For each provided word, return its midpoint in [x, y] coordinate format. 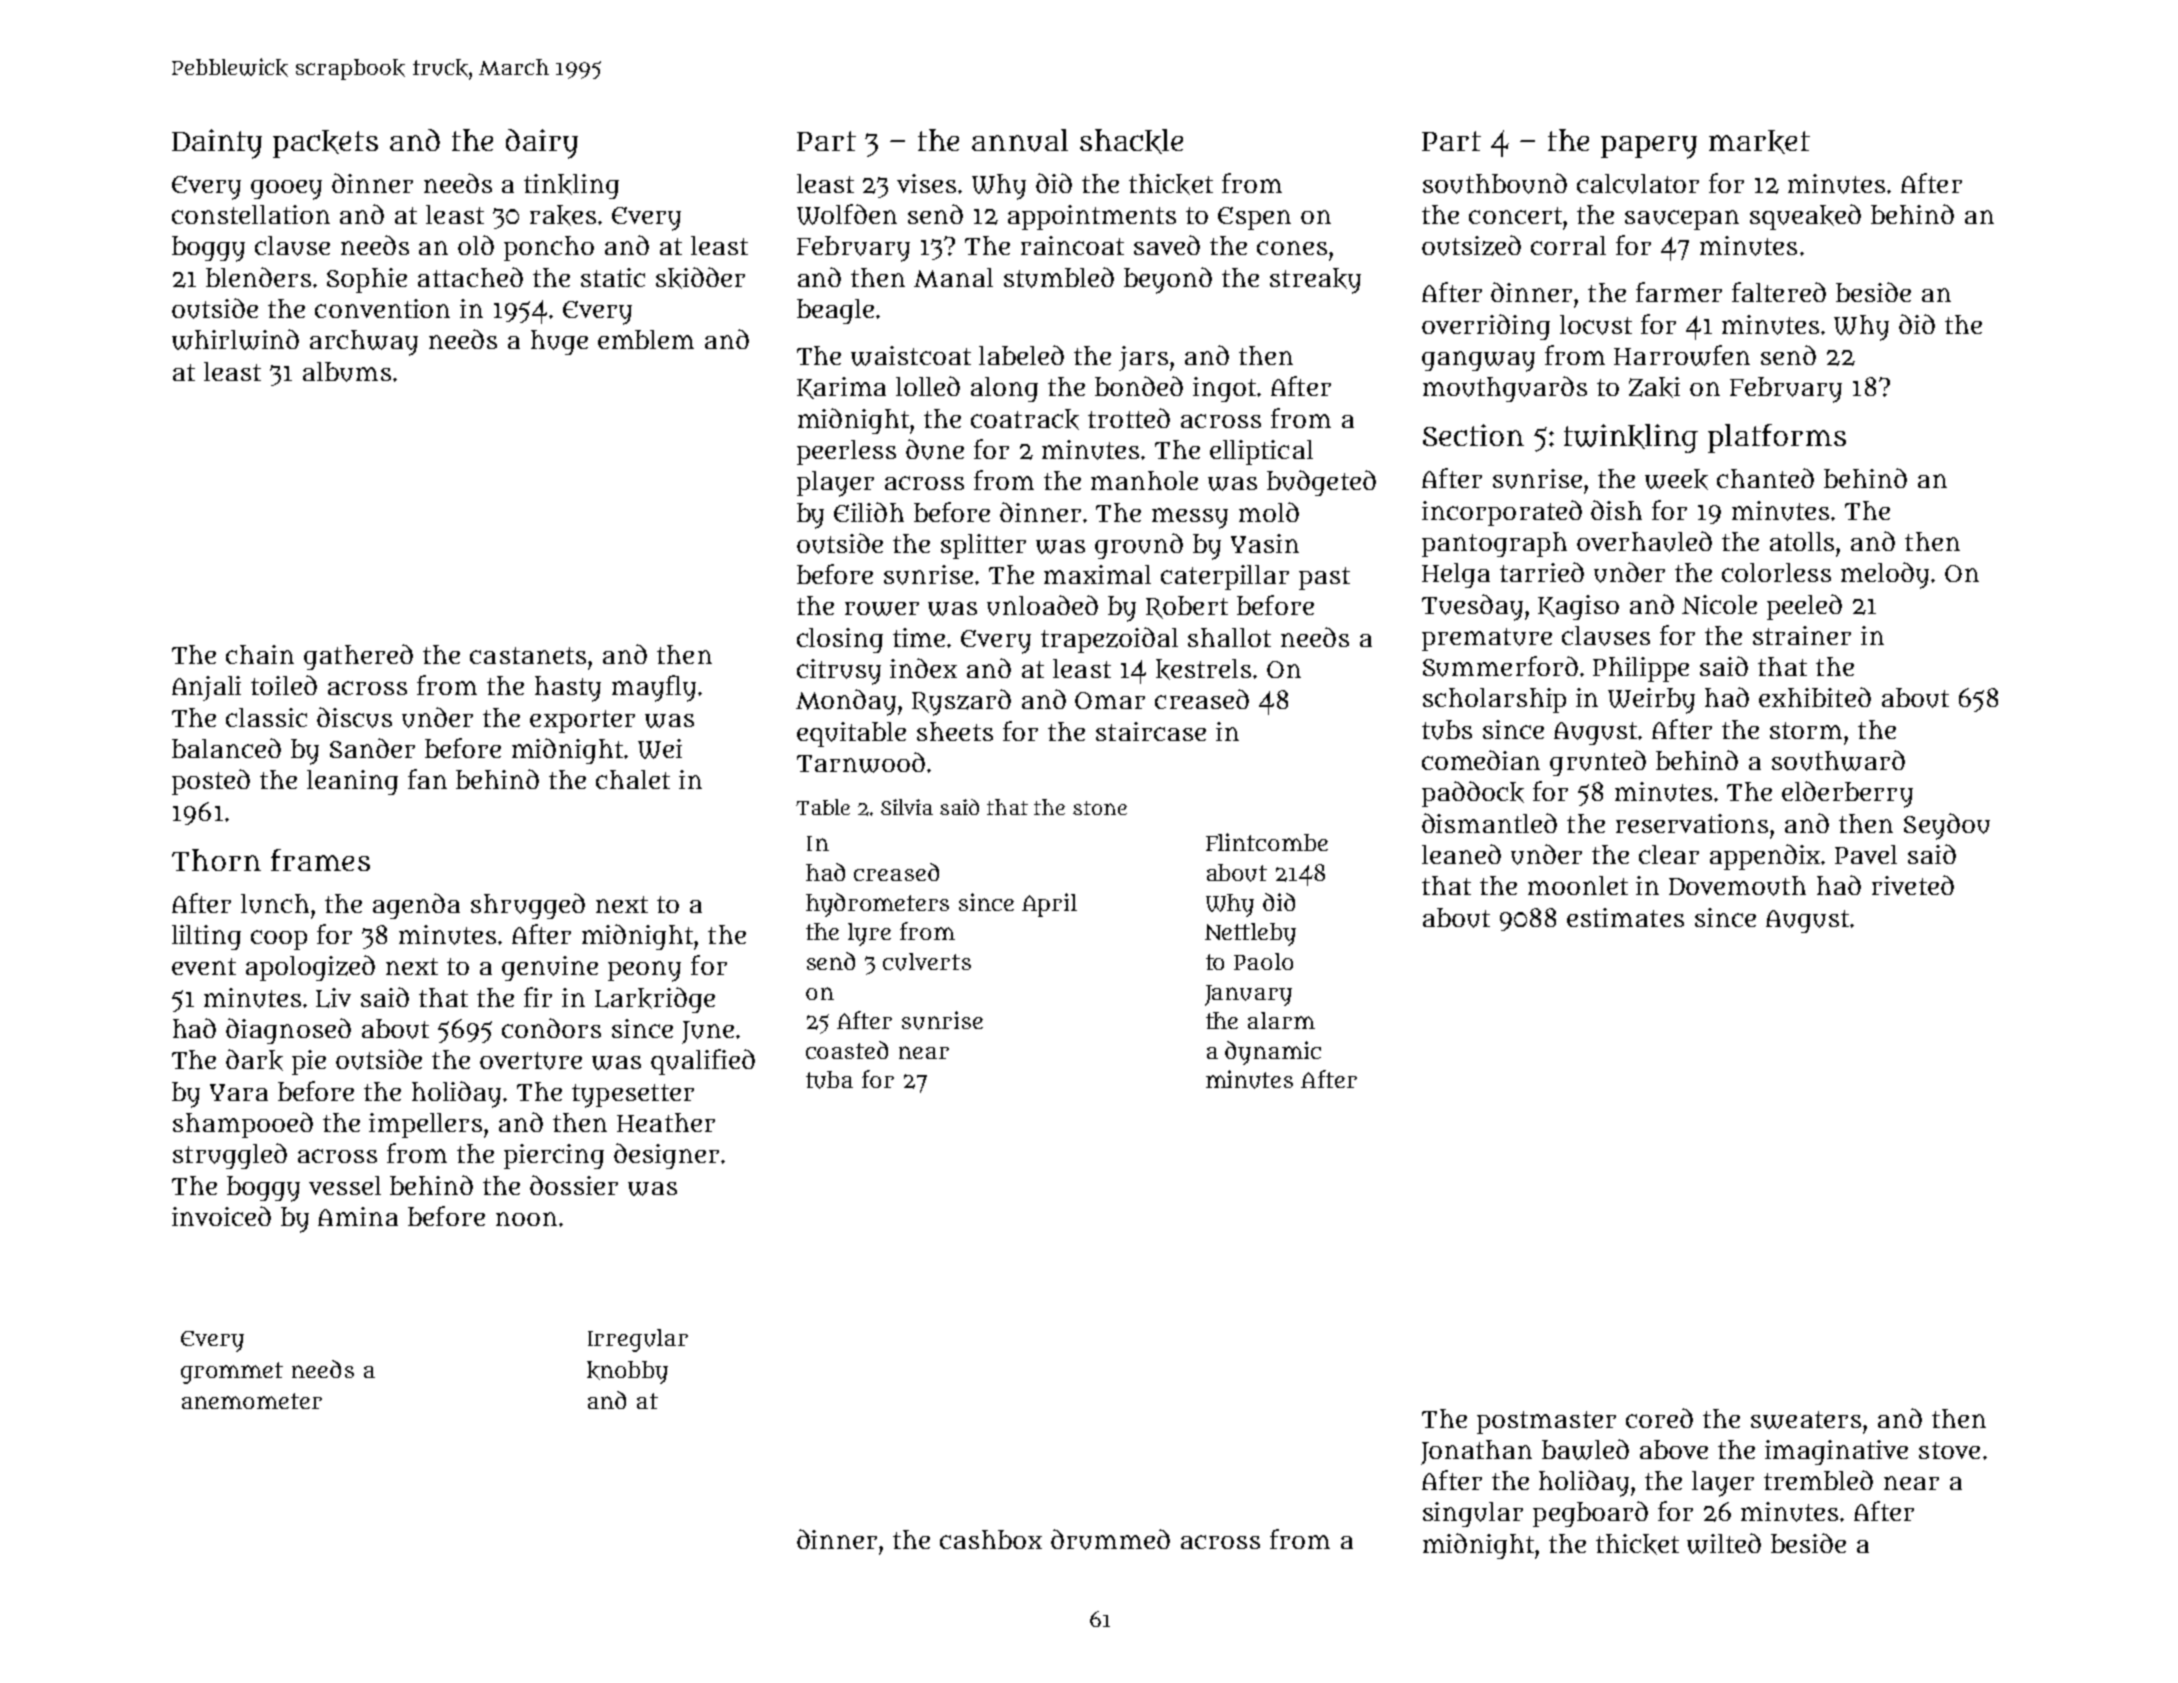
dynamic [1273, 1053]
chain [260, 654]
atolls [1802, 541]
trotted [1129, 418]
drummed [1110, 1539]
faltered [1779, 292]
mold [1269, 512]
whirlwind [235, 339]
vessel [345, 1185]
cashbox [991, 1539]
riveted [1913, 885]
